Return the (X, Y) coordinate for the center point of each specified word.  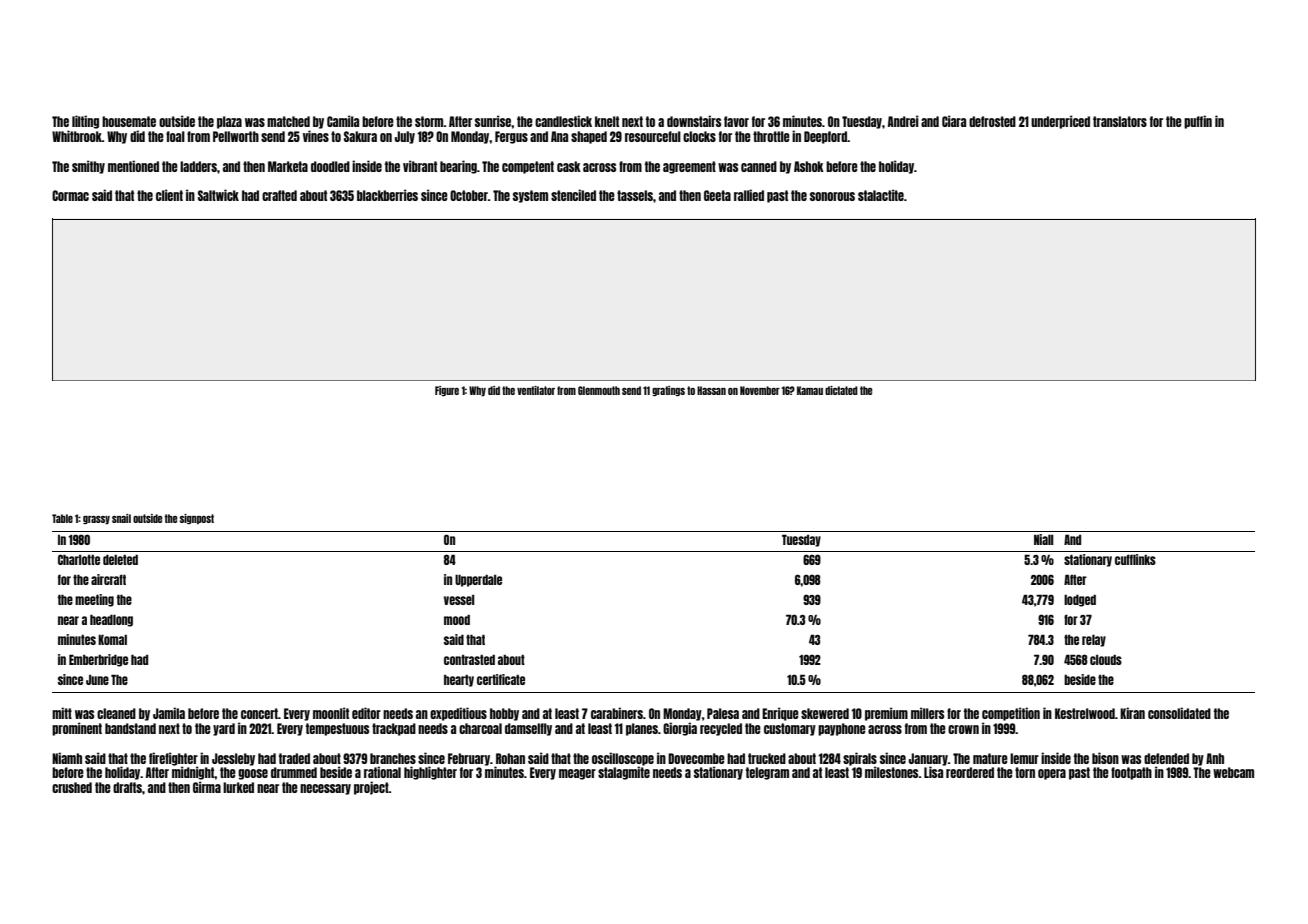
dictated (841, 390)
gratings (668, 391)
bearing (458, 167)
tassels (635, 195)
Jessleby (233, 759)
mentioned (133, 166)
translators (1120, 121)
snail (121, 518)
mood (457, 620)
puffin (1198, 122)
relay (1094, 641)
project (371, 788)
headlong (111, 621)
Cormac (70, 195)
